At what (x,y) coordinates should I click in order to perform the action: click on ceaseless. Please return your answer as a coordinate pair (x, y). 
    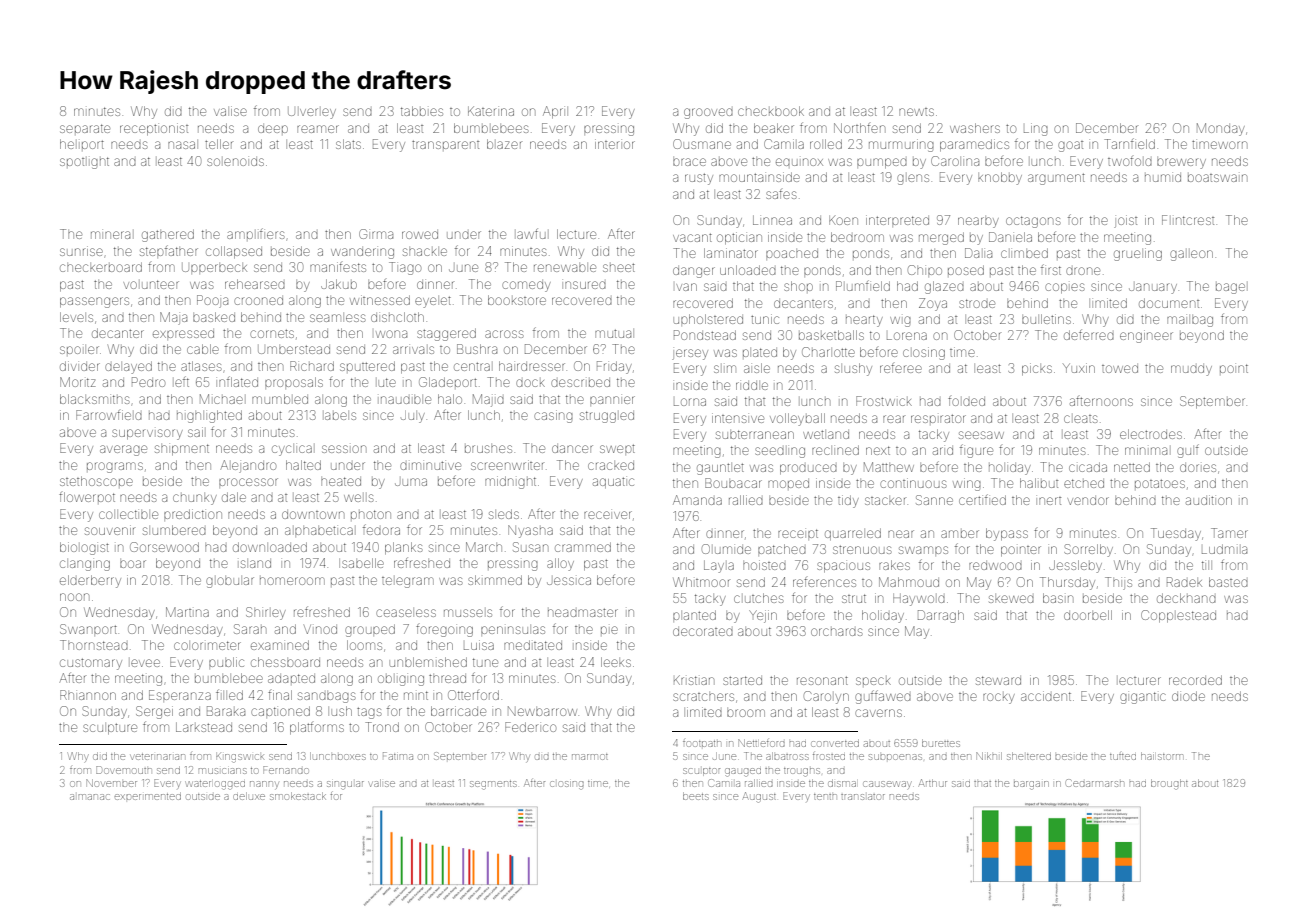
    Looking at the image, I should click on (406, 613).
